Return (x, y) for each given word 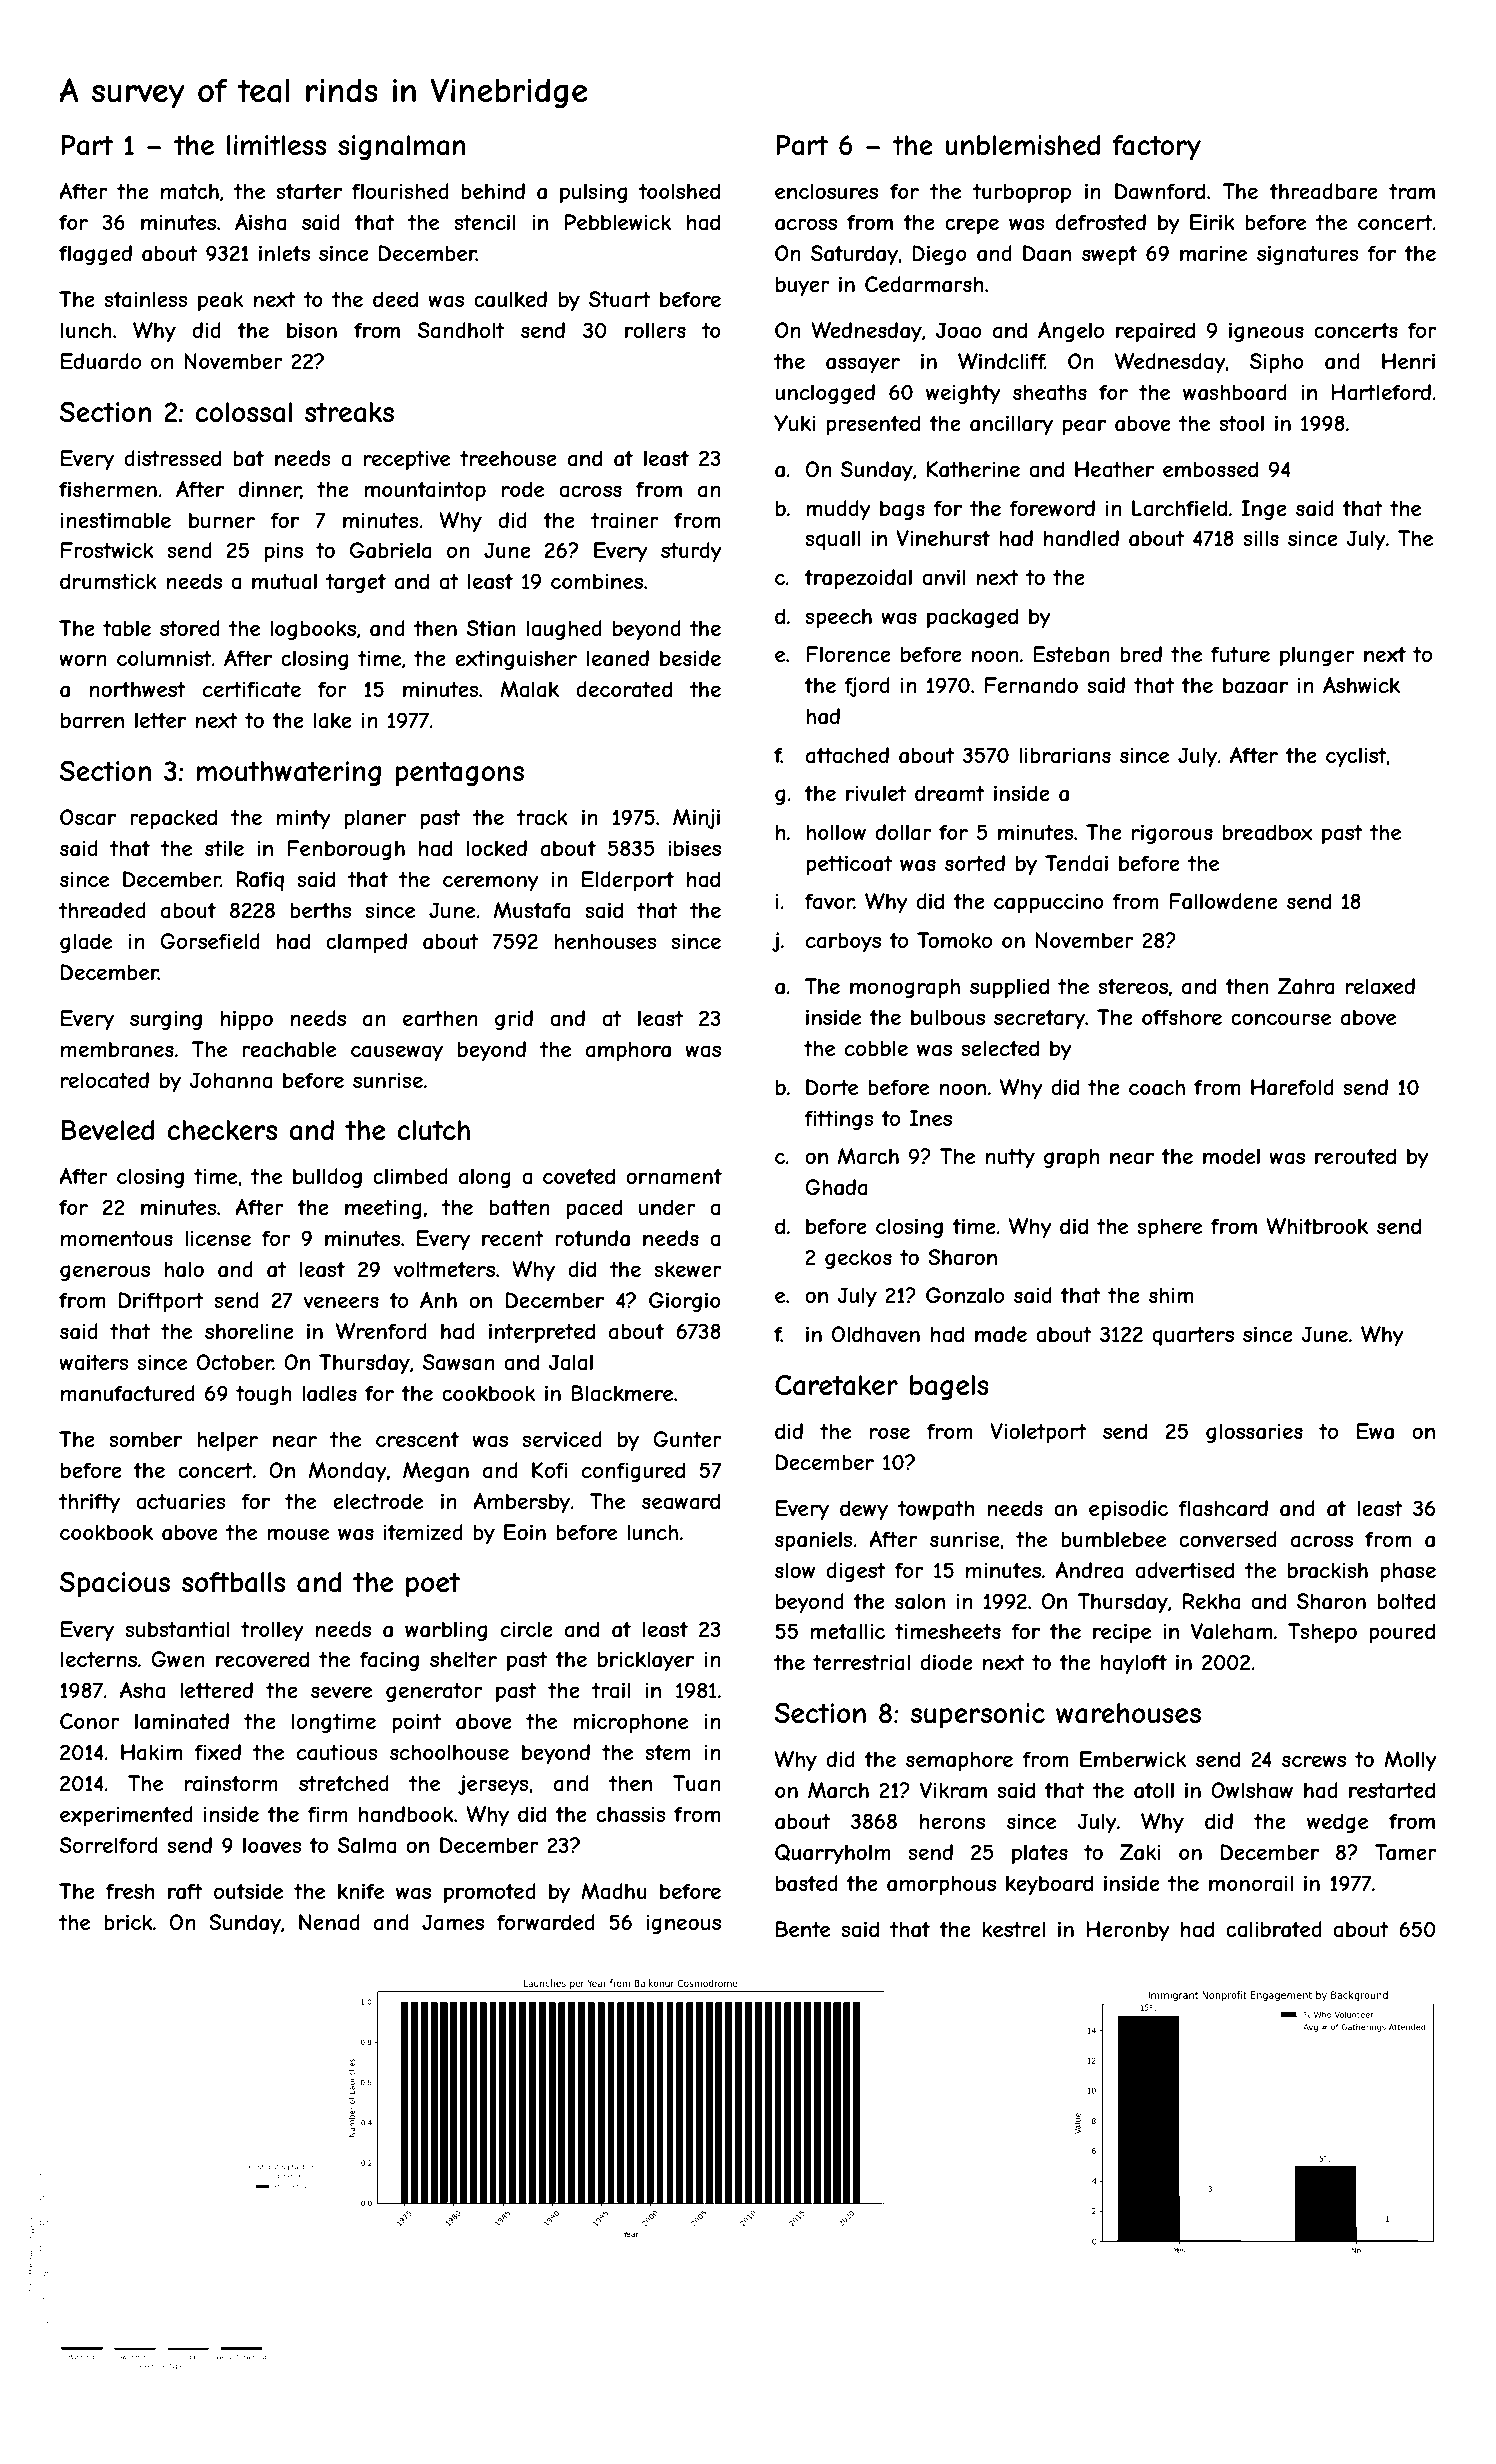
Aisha (260, 222)
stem (668, 1752)
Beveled (107, 1130)
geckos (858, 1259)
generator (434, 1692)
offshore (1182, 1017)
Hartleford (1381, 392)
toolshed (679, 191)
